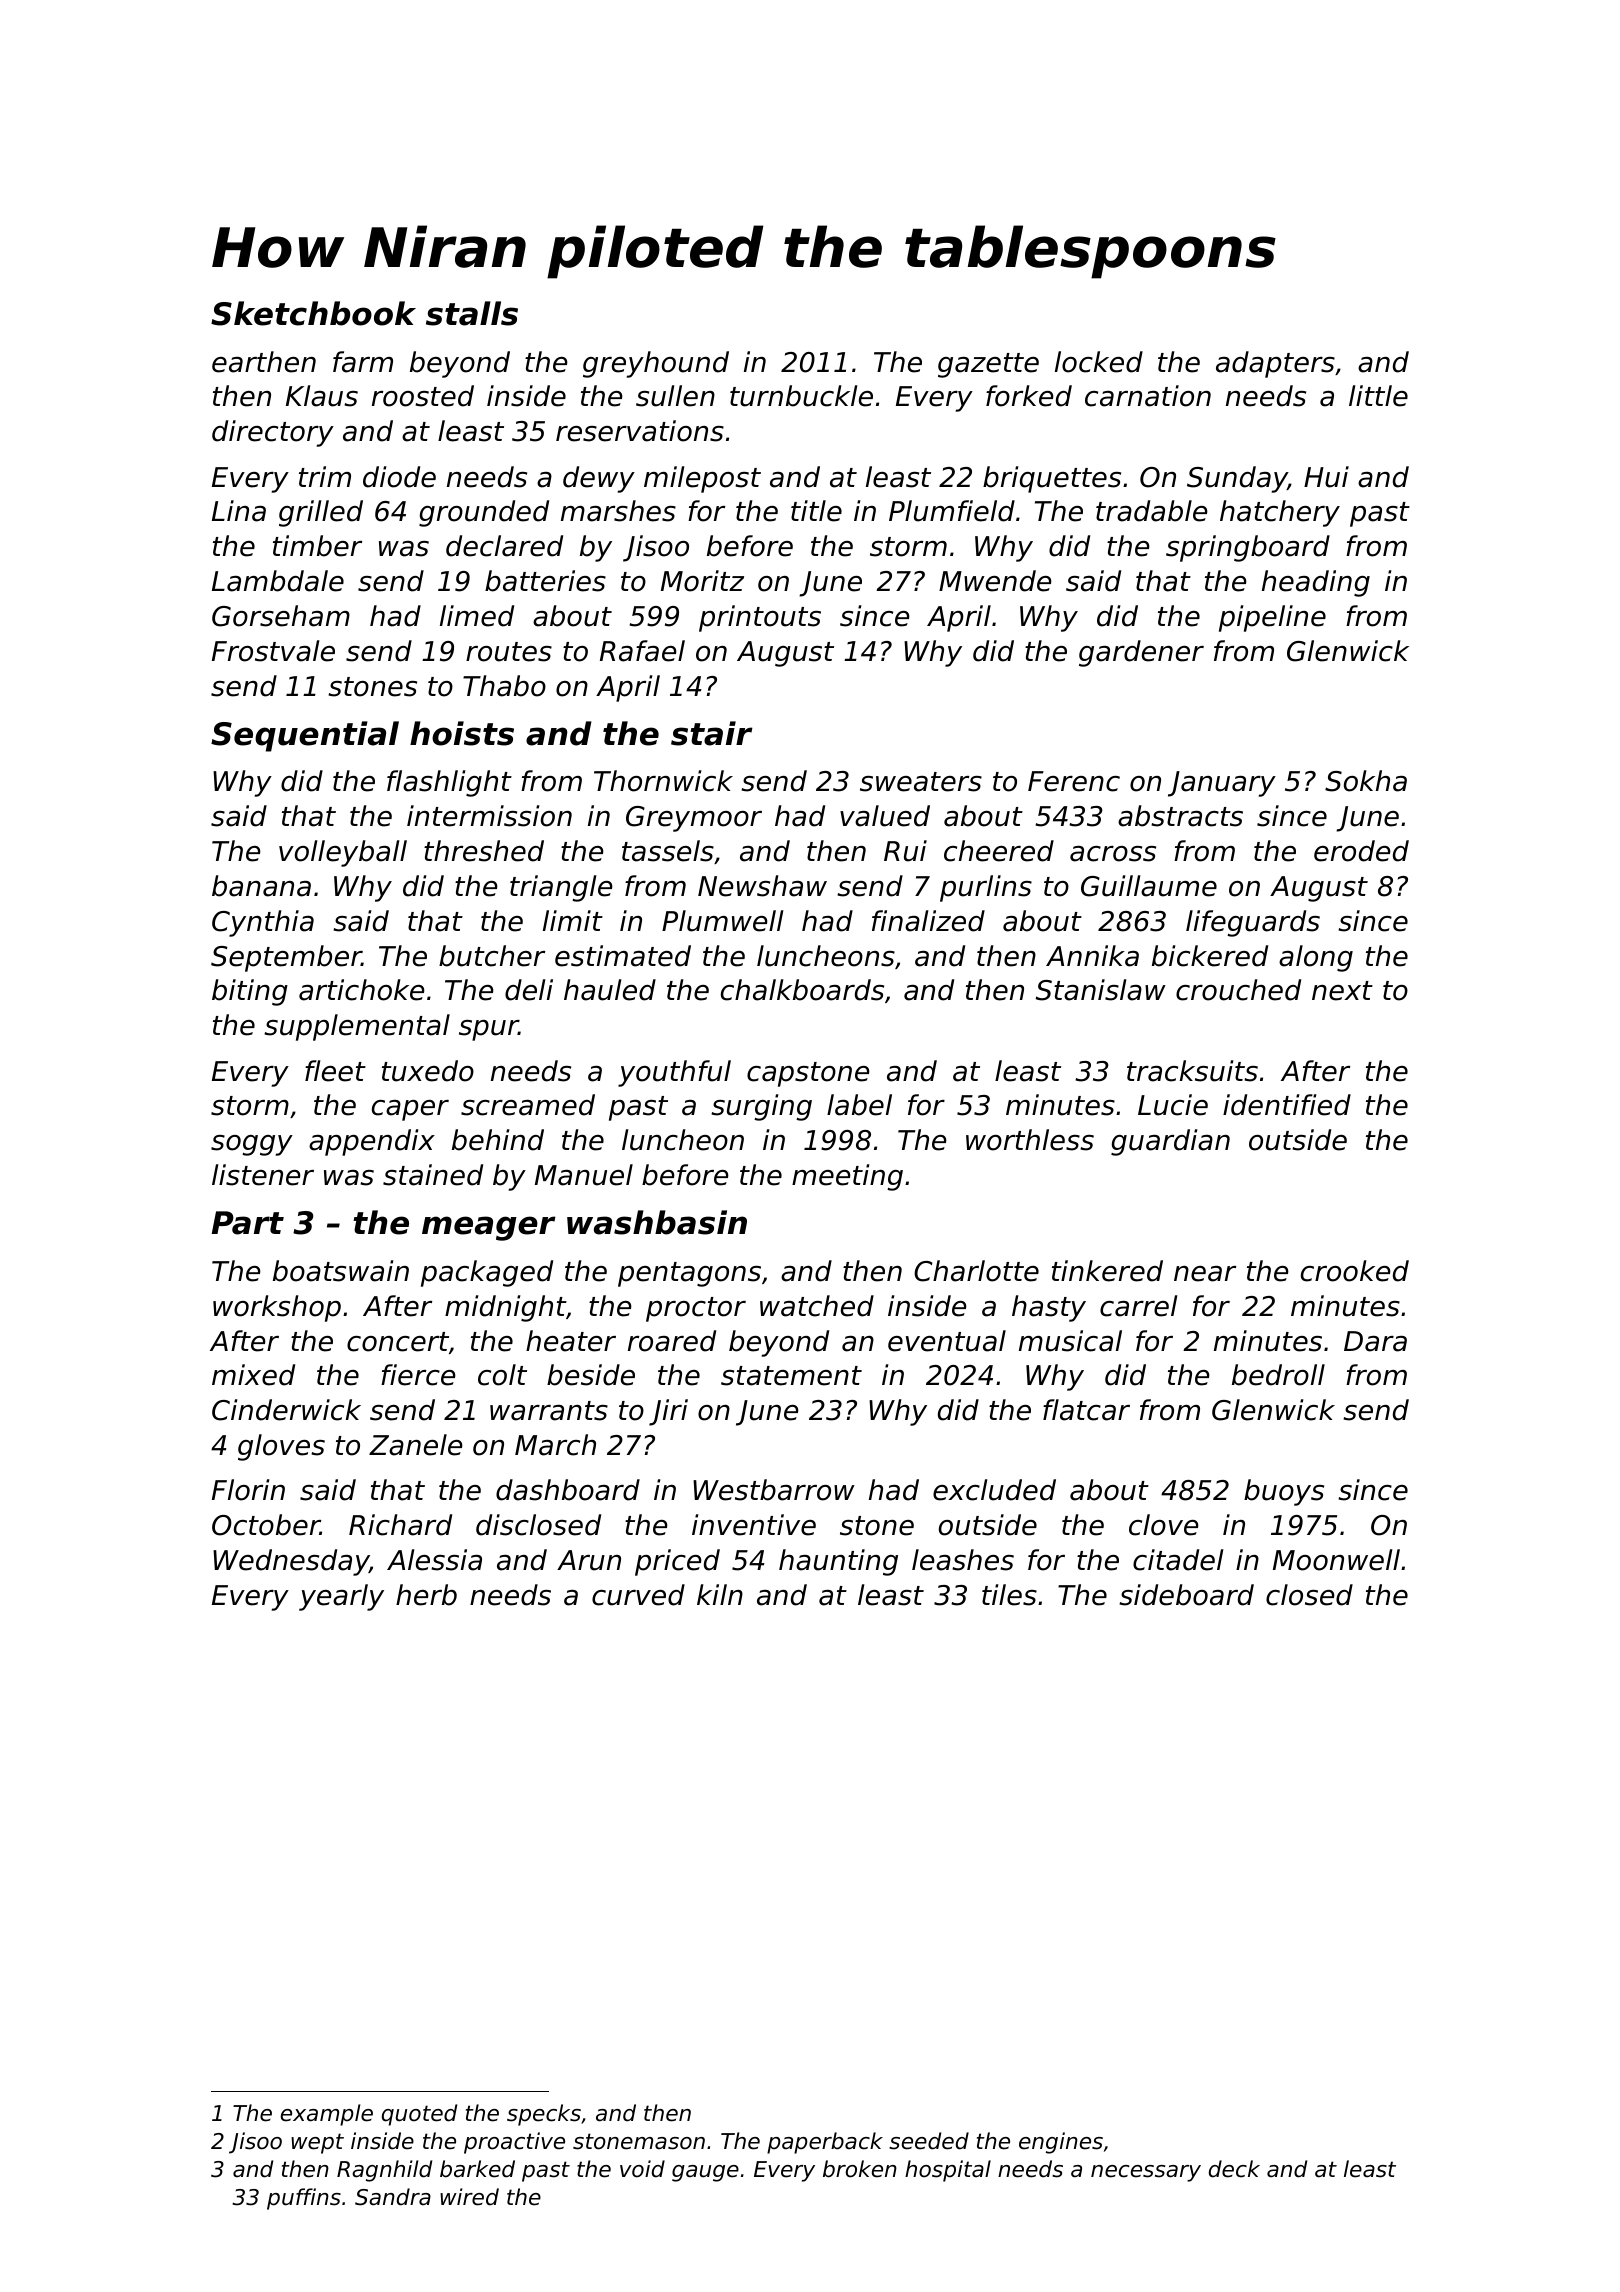 This document has height=2292, width=1620. What do you see at coordinates (1275, 364) in the document?
I see `adapters` at bounding box center [1275, 364].
